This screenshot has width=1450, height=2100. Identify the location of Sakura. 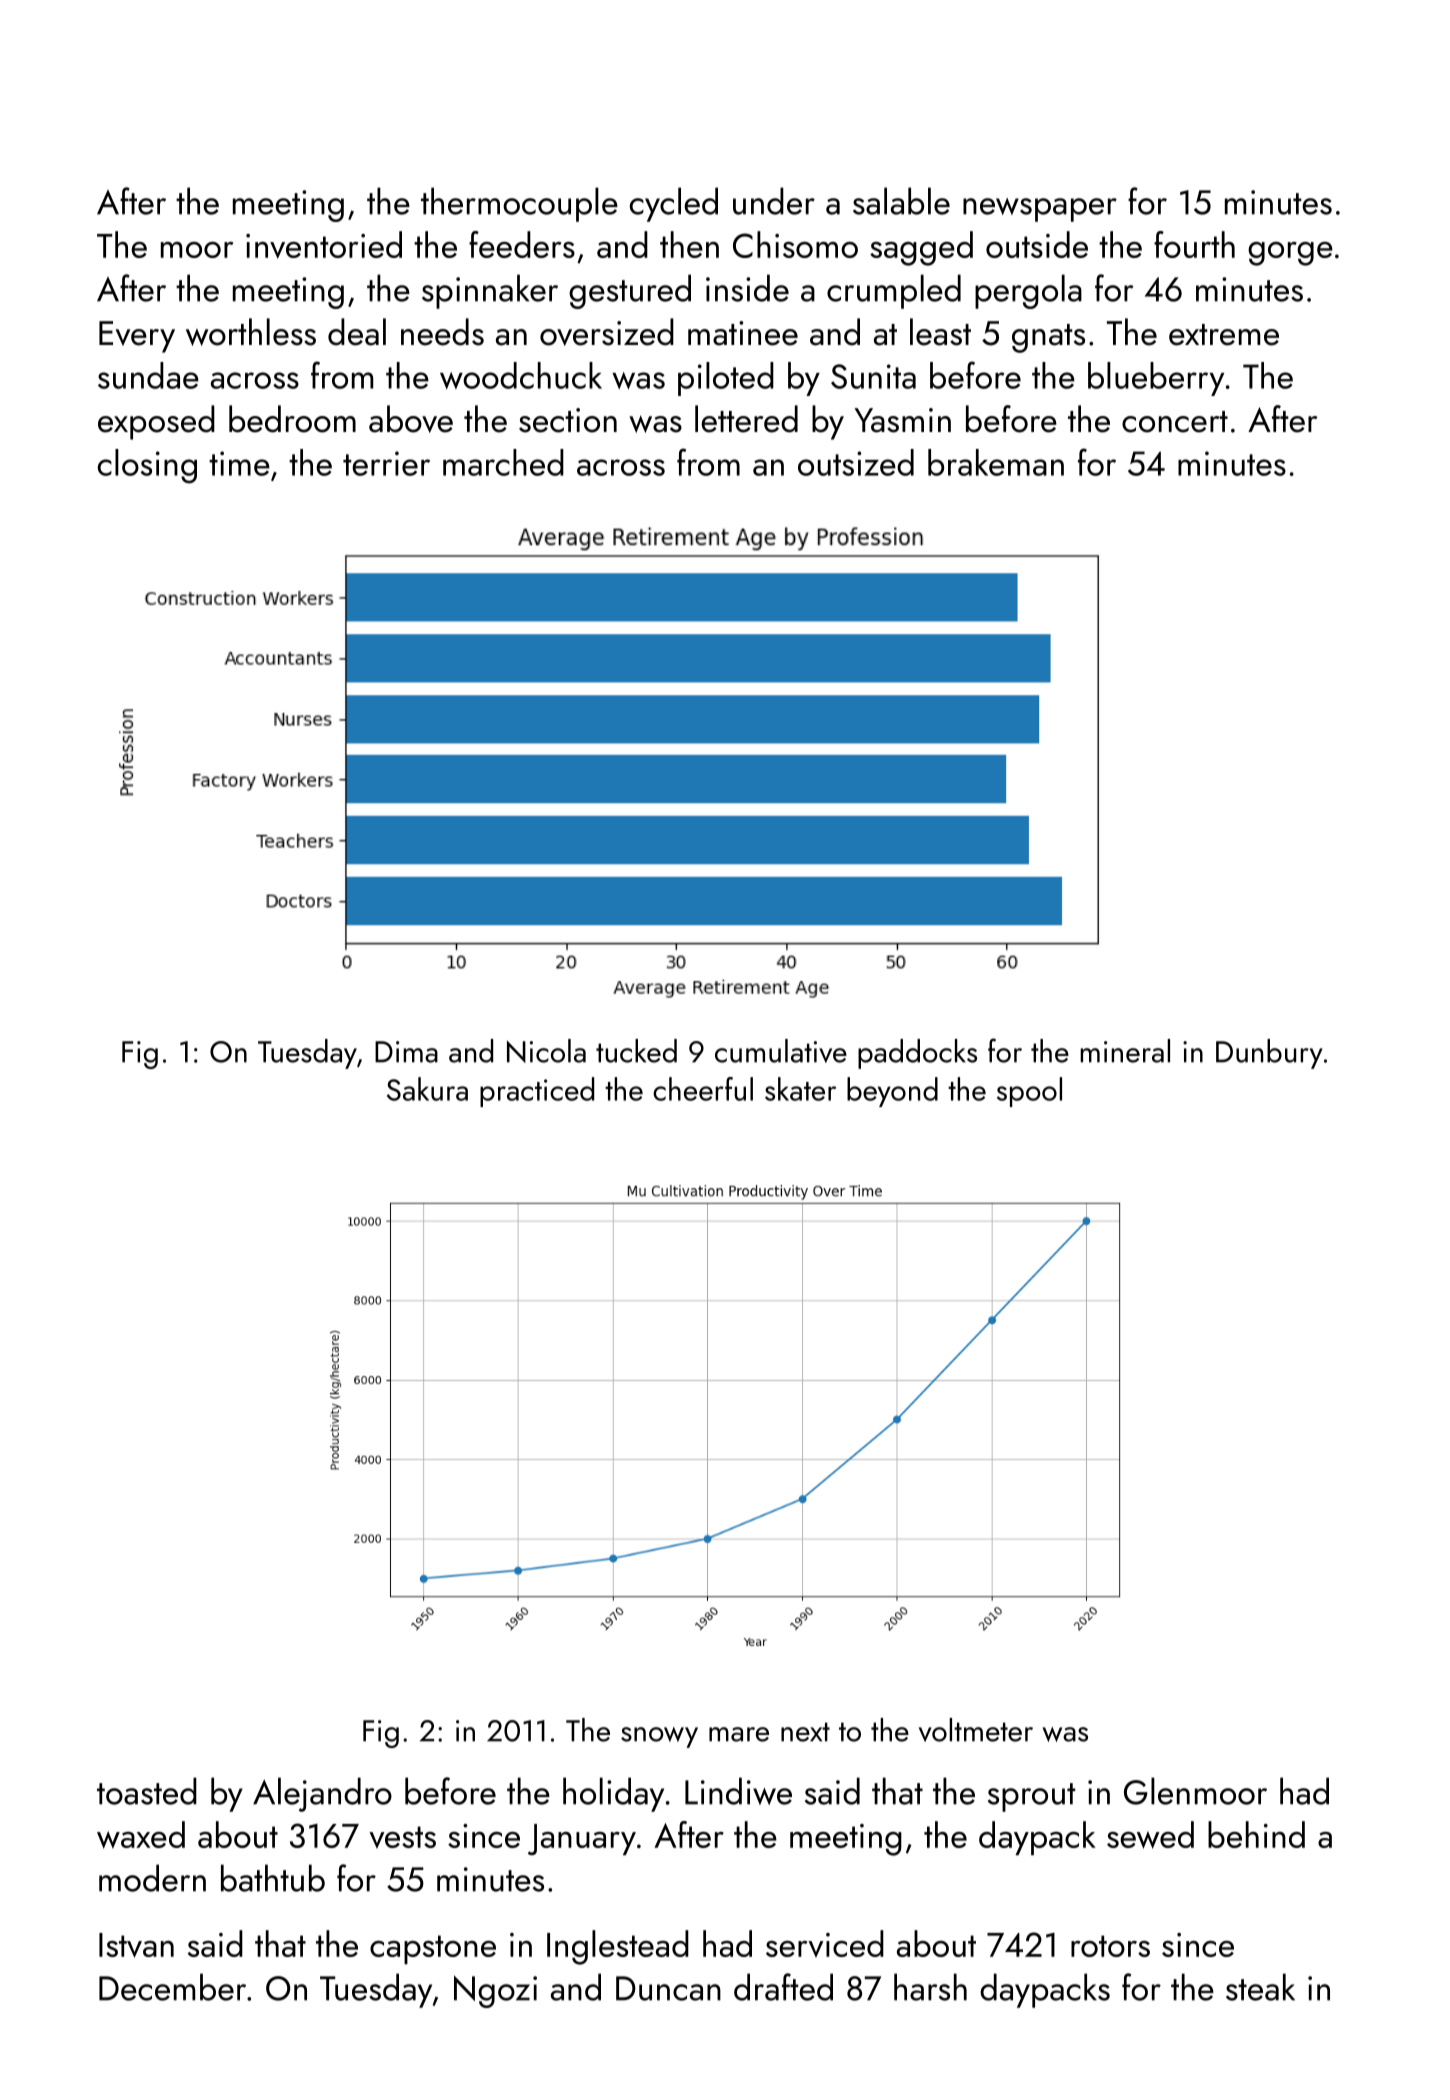
(427, 1089).
